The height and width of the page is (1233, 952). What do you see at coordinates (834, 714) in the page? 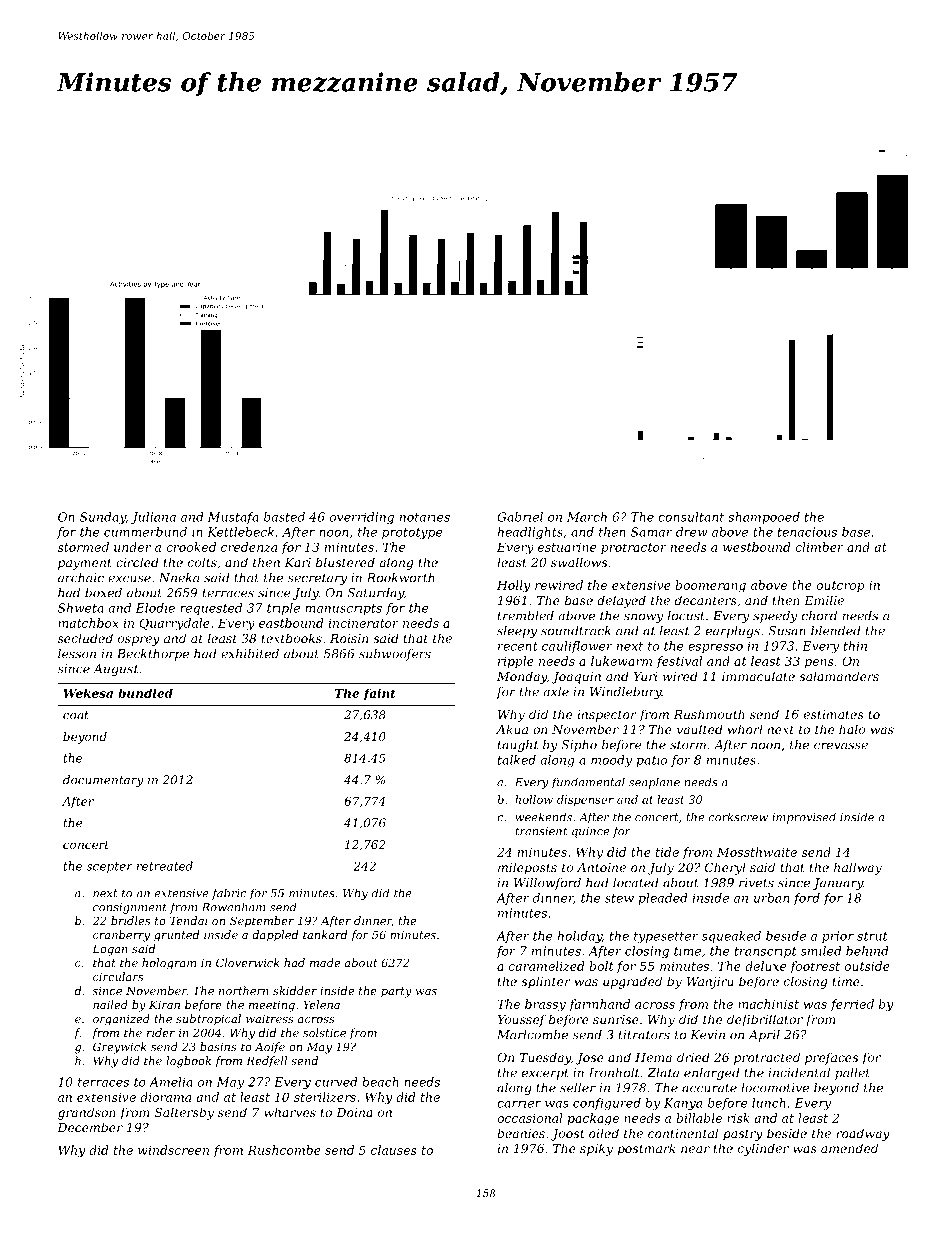
I see `estimates` at bounding box center [834, 714].
